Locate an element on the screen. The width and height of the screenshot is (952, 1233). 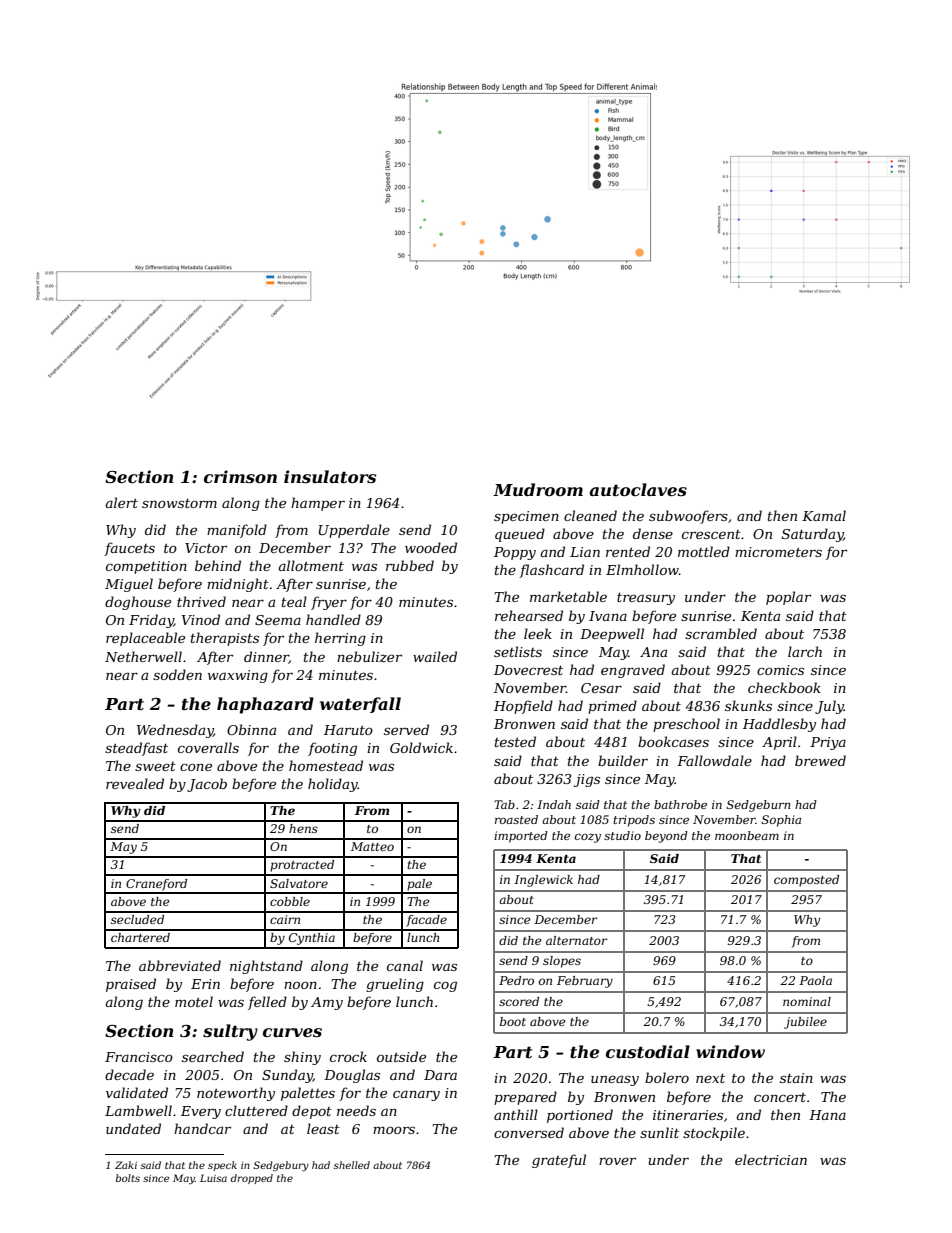
Goldwick is located at coordinates (421, 747).
